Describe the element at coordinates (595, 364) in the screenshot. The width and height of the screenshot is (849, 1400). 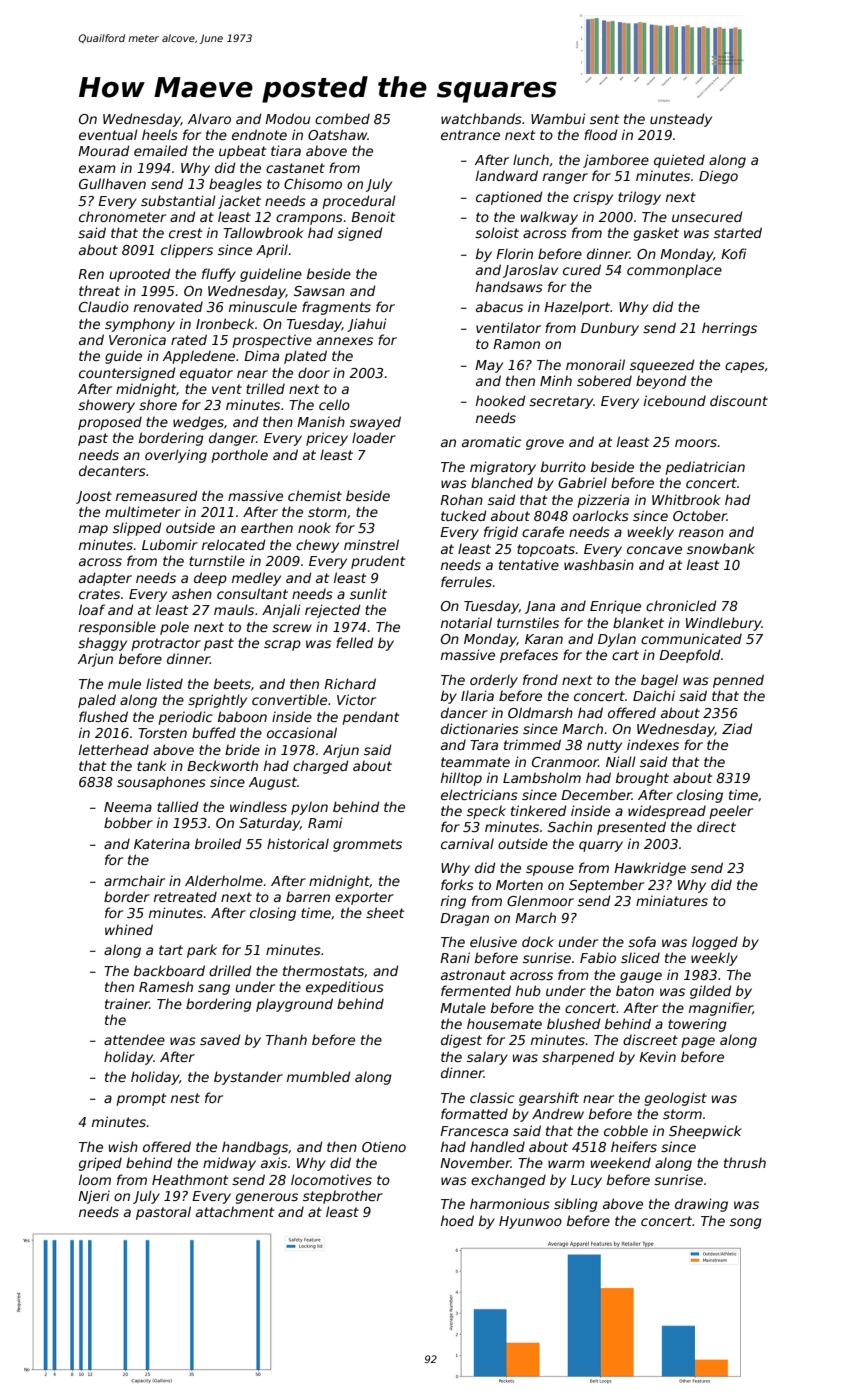
I see `monorail` at that location.
